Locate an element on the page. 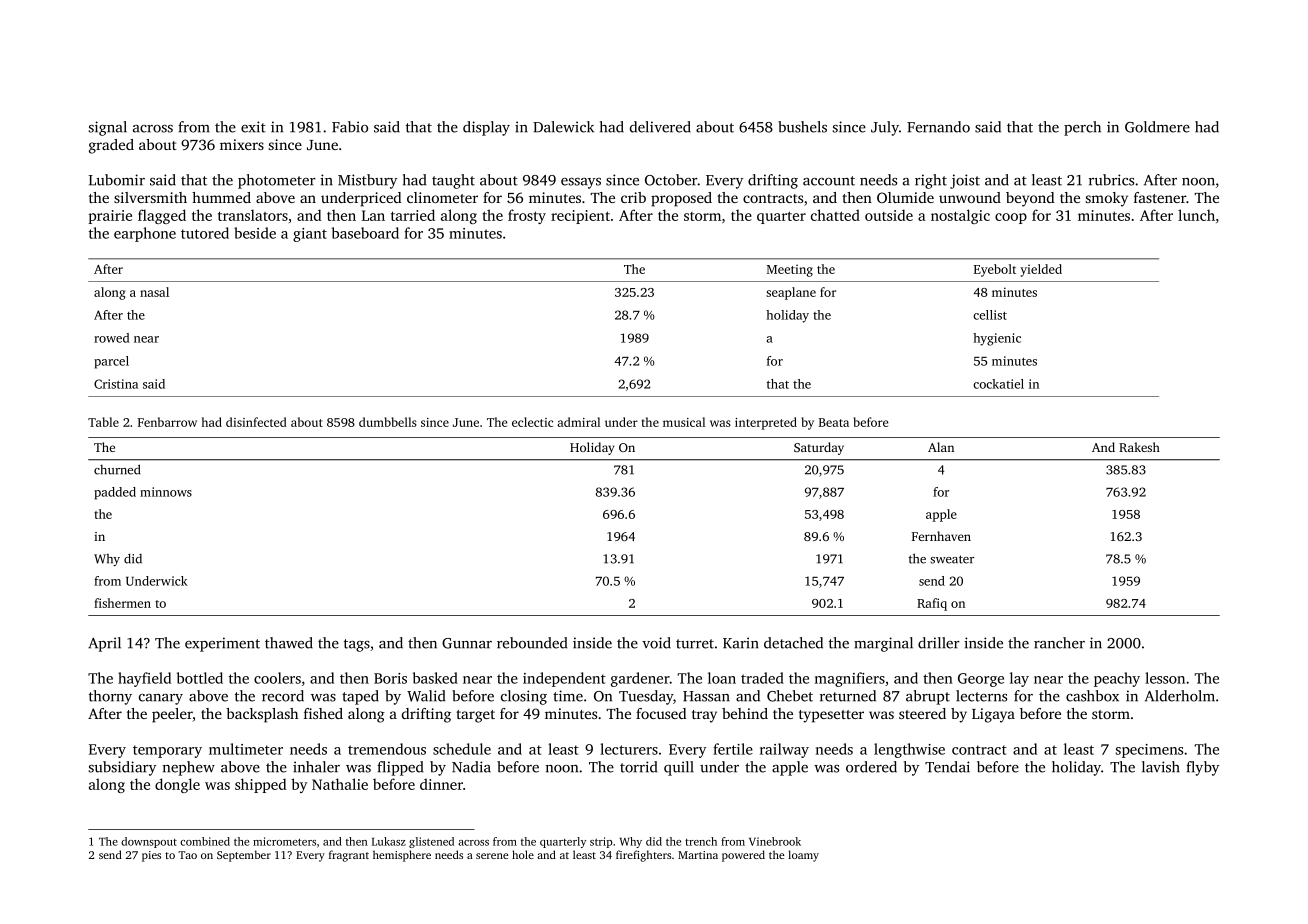  rubrics is located at coordinates (1111, 180).
